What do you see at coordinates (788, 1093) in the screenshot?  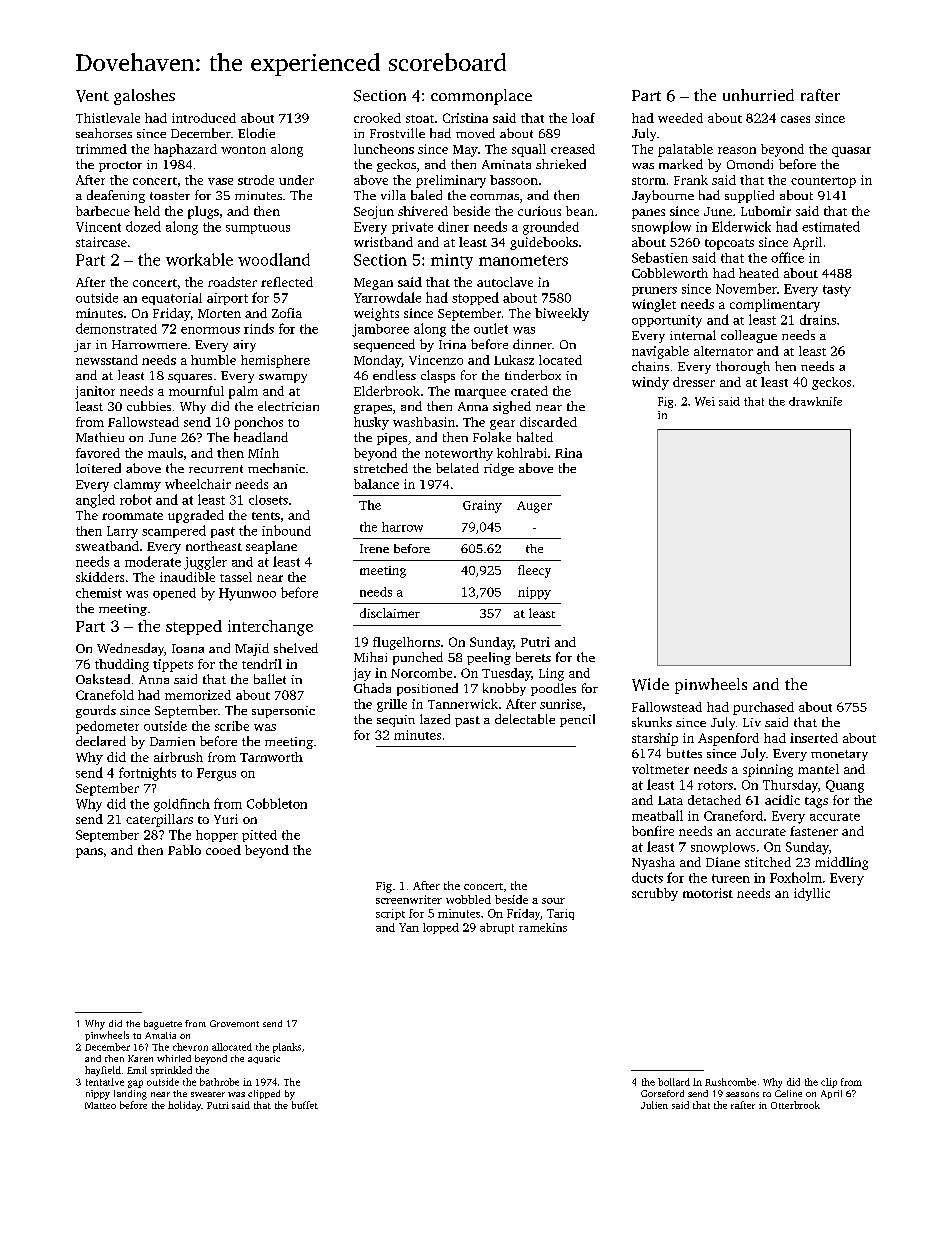 I see `Celine` at bounding box center [788, 1093].
